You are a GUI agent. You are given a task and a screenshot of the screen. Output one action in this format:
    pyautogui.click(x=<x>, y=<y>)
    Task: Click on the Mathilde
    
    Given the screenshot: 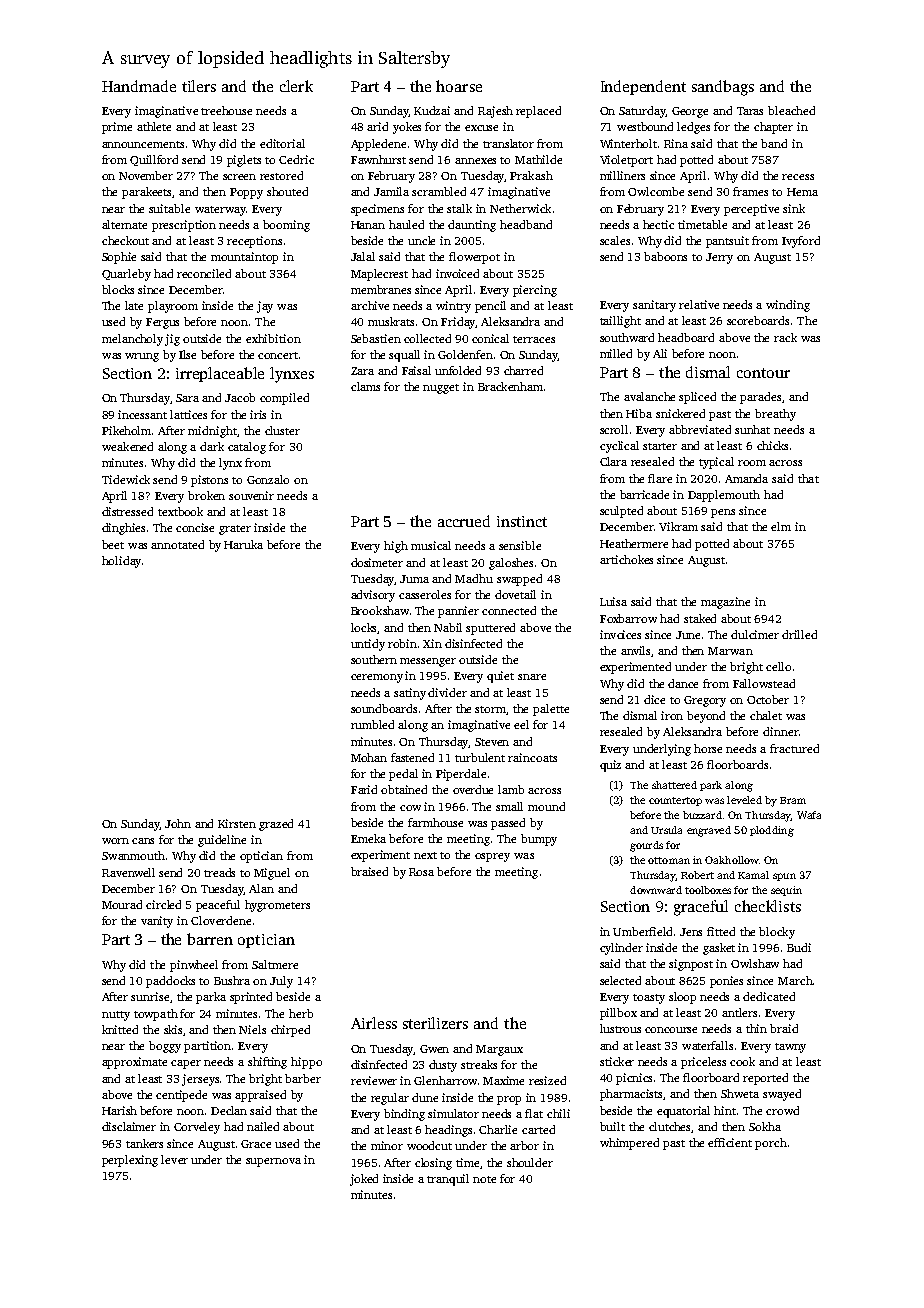 What is the action you would take?
    pyautogui.click(x=538, y=159)
